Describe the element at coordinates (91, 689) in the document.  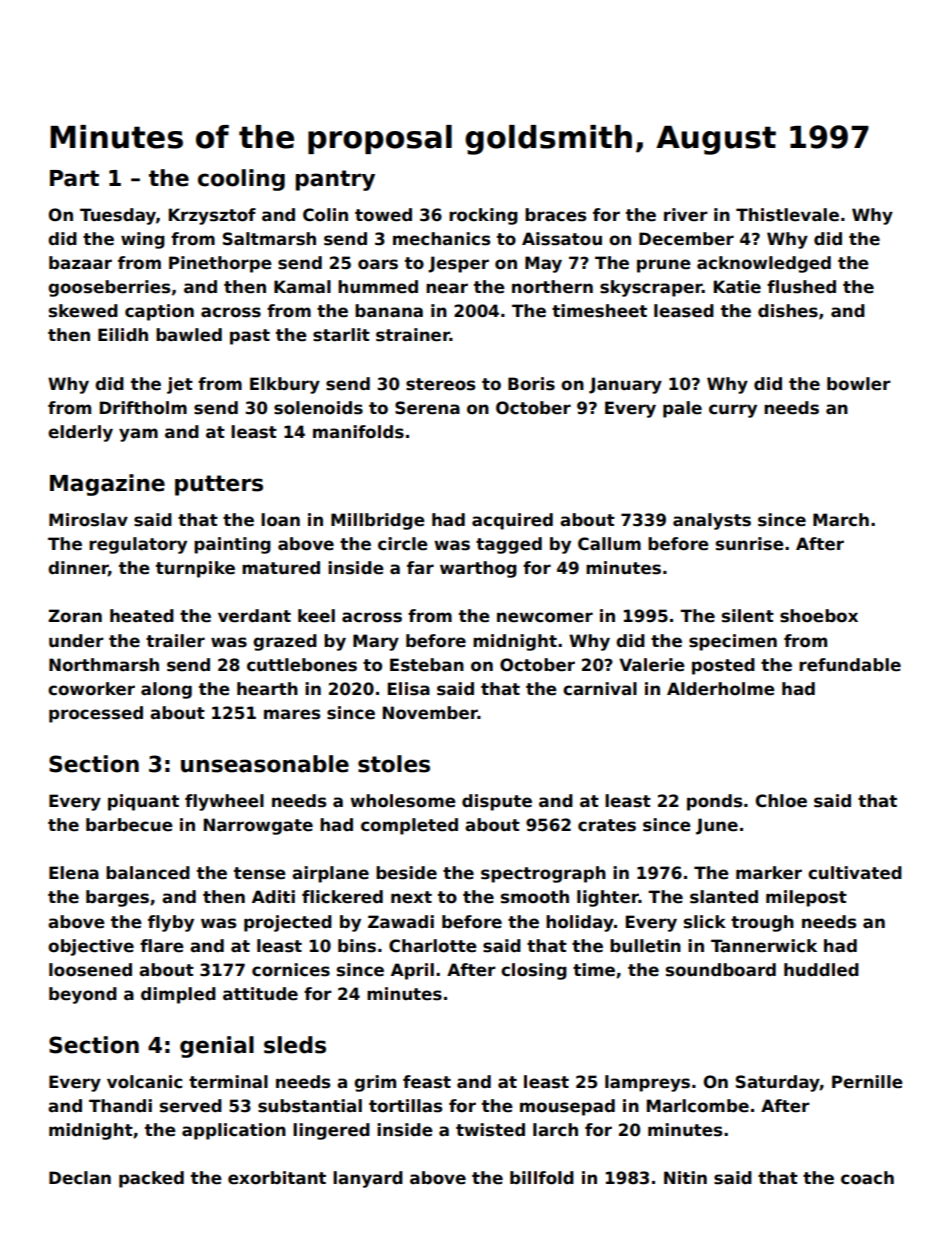
I see `coworker` at that location.
